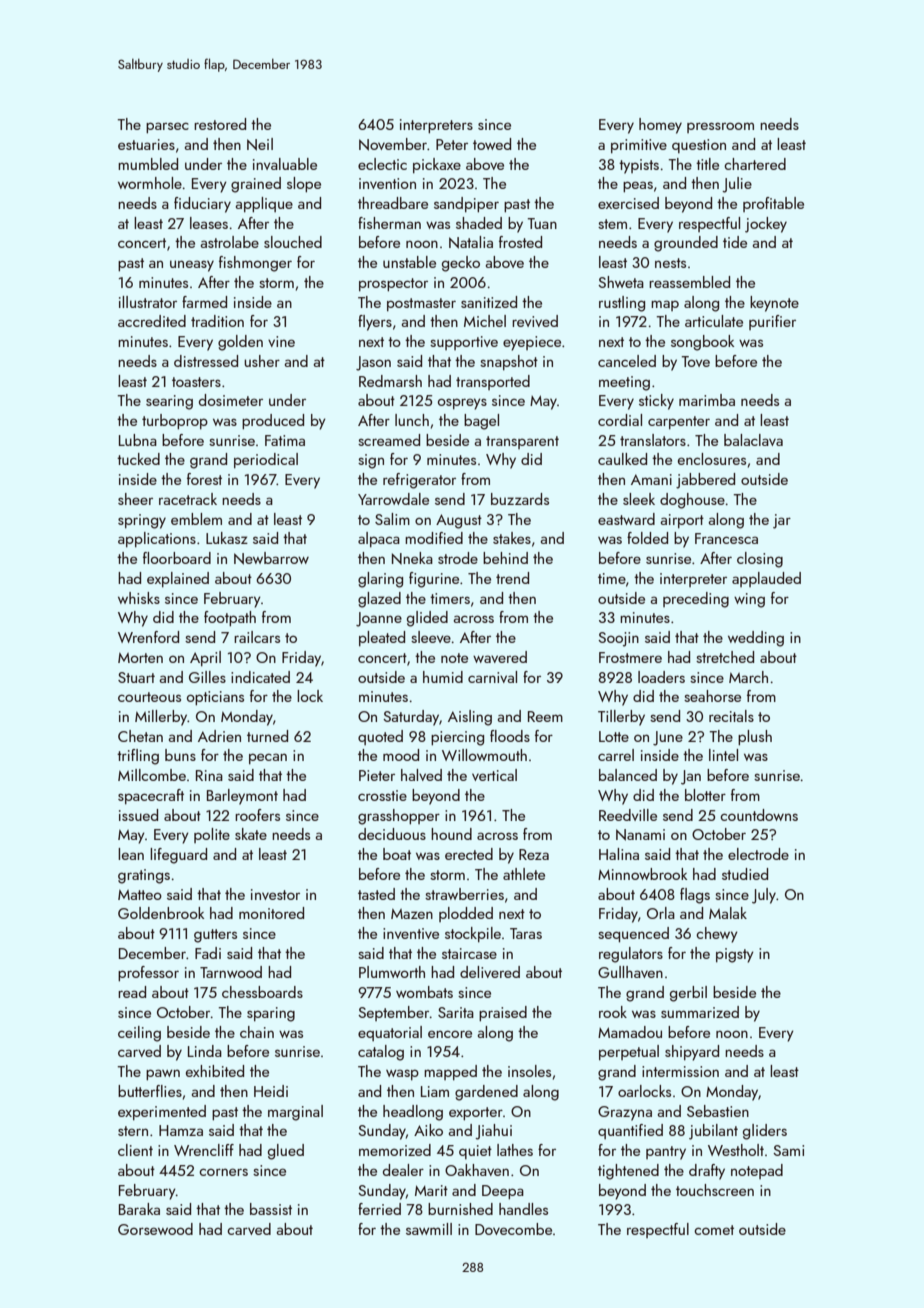 This image has width=924, height=1308. Describe the element at coordinates (260, 144) in the image. I see `Neil` at that location.
